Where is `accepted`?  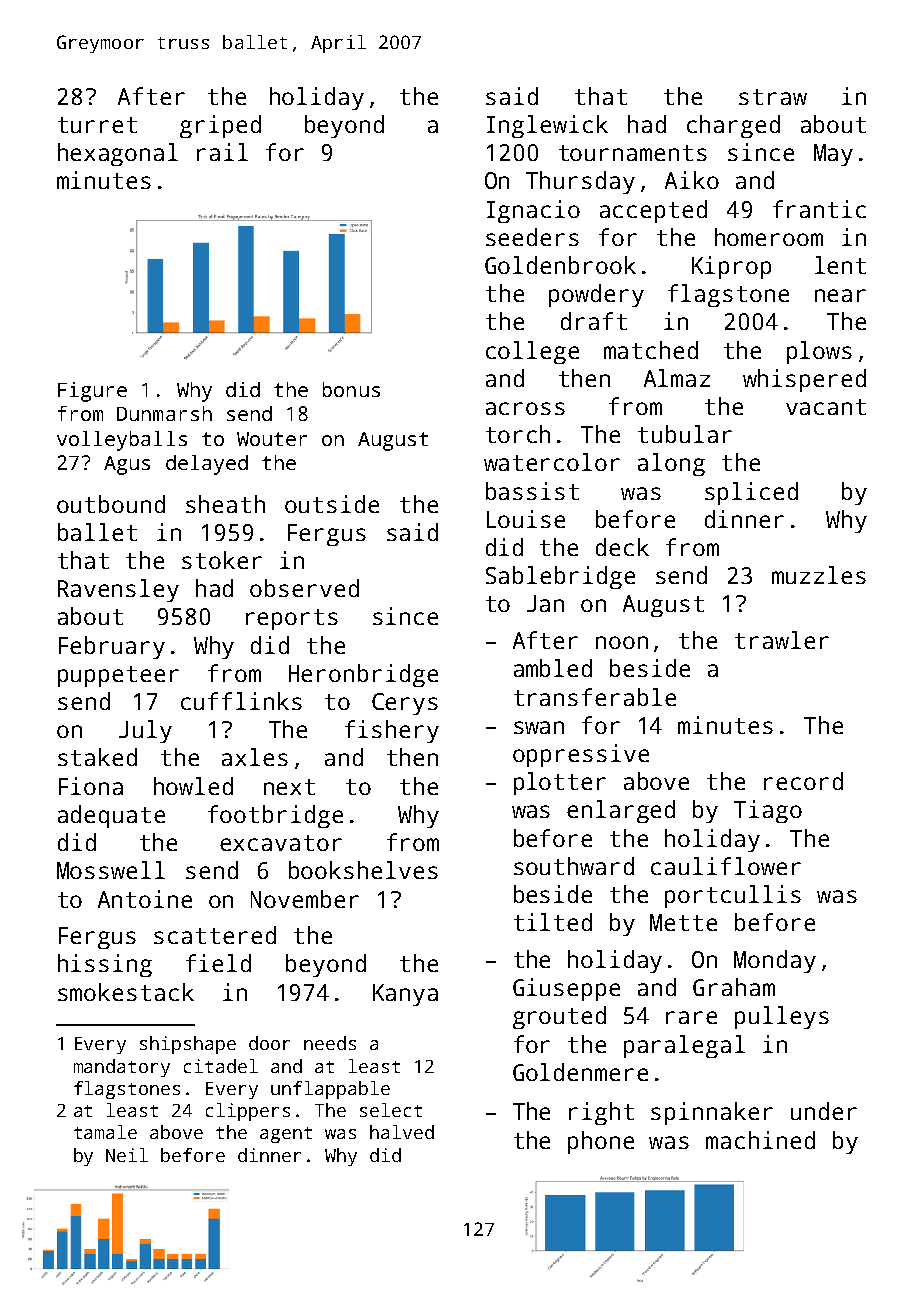 accepted is located at coordinates (653, 211).
